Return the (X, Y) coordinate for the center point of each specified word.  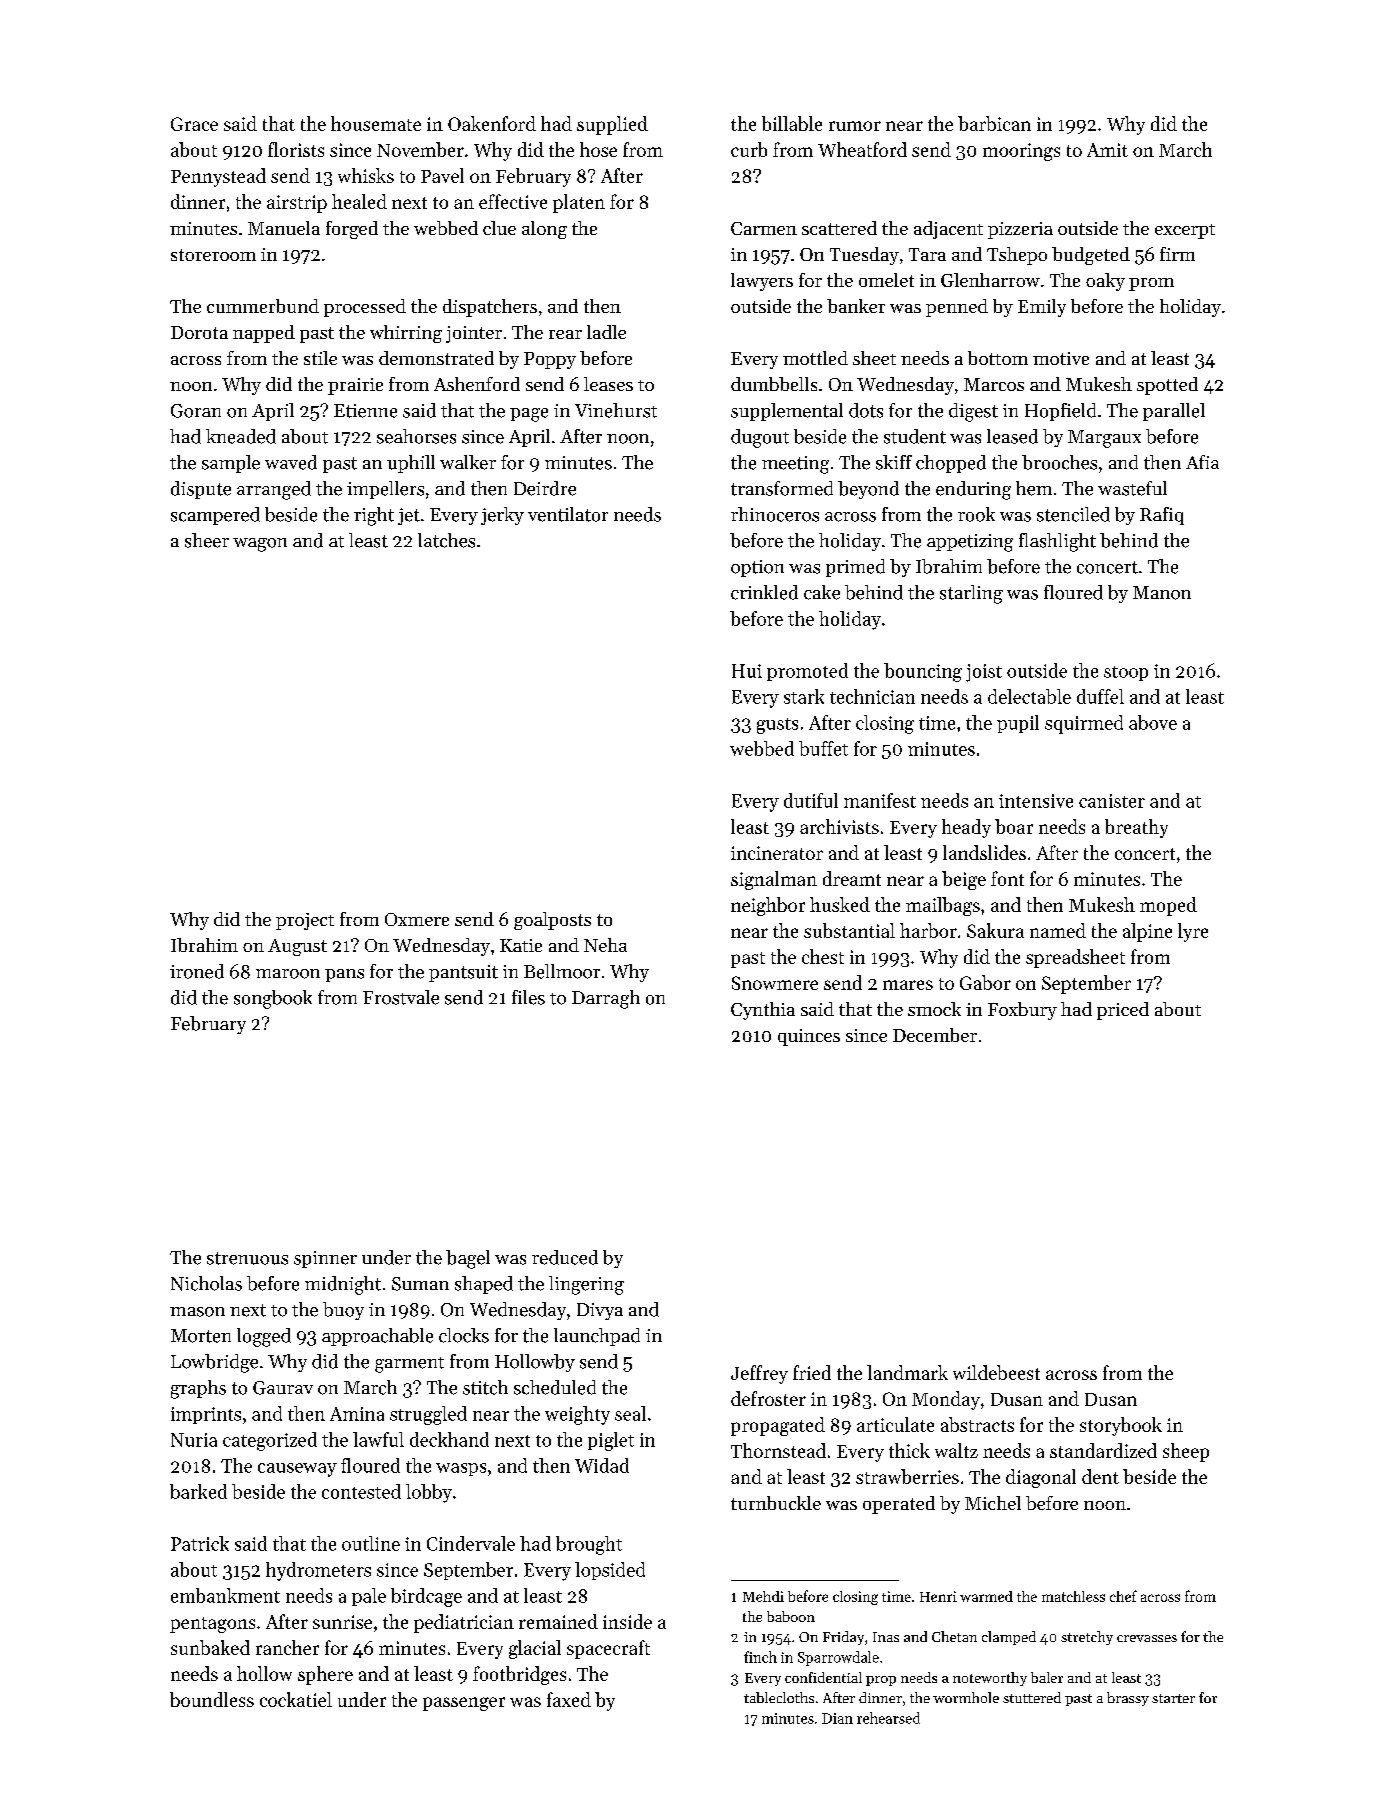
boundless (212, 1699)
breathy (1136, 828)
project (305, 921)
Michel (993, 1503)
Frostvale (401, 997)
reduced (565, 1257)
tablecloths (779, 1697)
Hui (747, 671)
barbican (994, 123)
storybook (1121, 1426)
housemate (376, 123)
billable (792, 123)
